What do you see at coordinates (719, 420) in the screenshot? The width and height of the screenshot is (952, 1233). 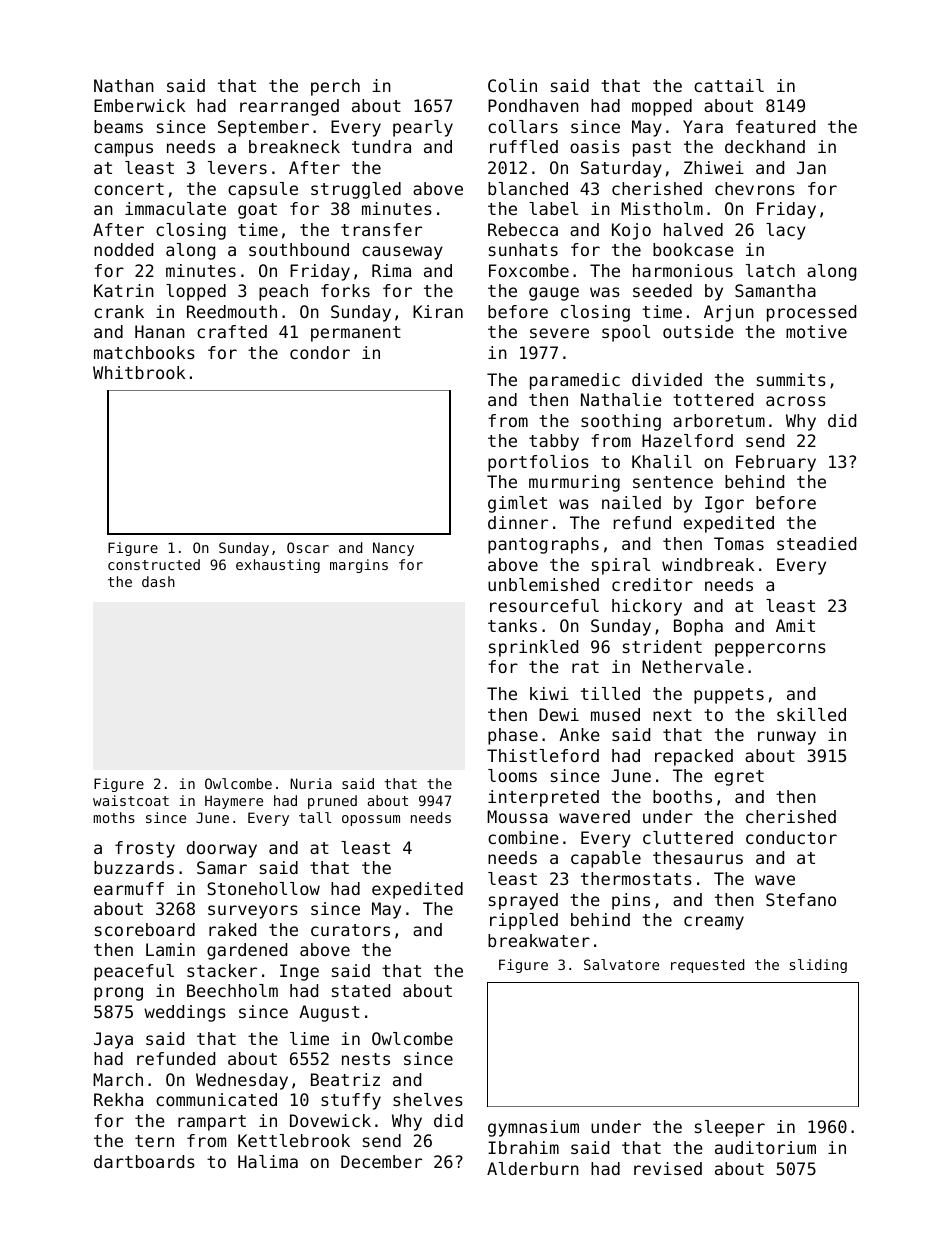 I see `arboretum` at bounding box center [719, 420].
